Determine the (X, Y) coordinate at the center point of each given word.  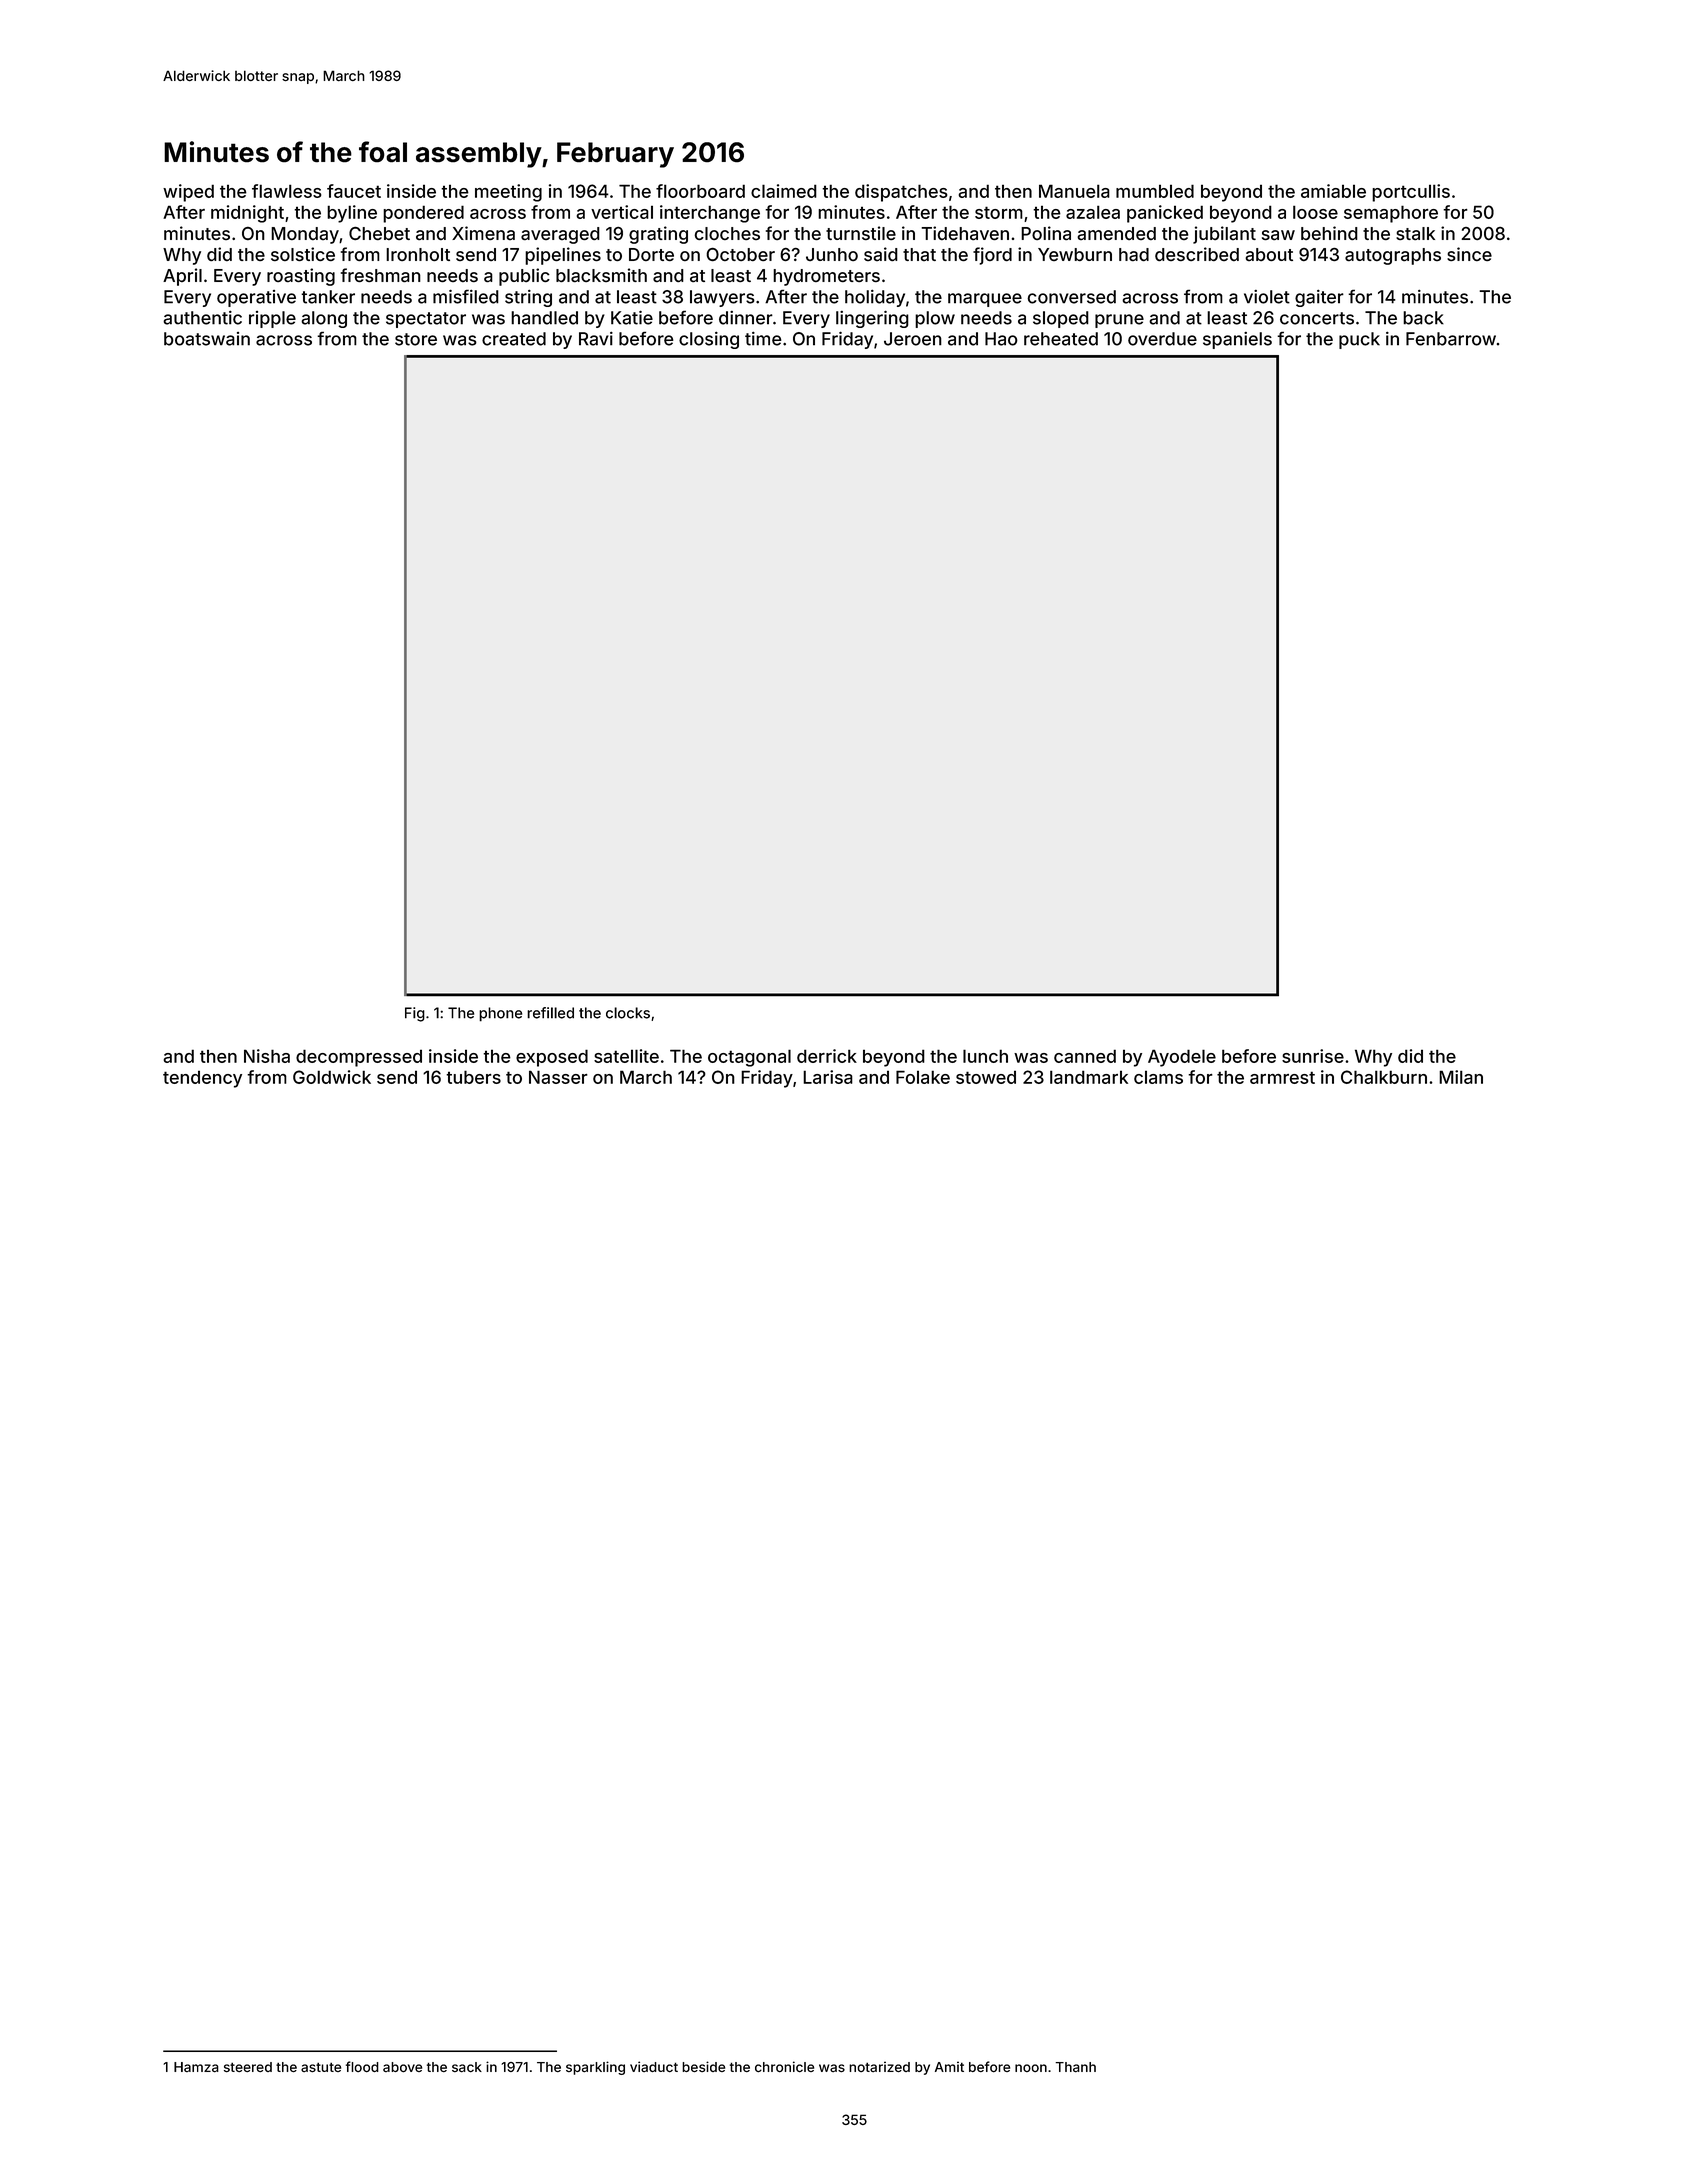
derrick (827, 1056)
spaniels (1237, 340)
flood (362, 2067)
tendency (202, 1079)
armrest (1282, 1077)
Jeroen (913, 339)
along (324, 319)
